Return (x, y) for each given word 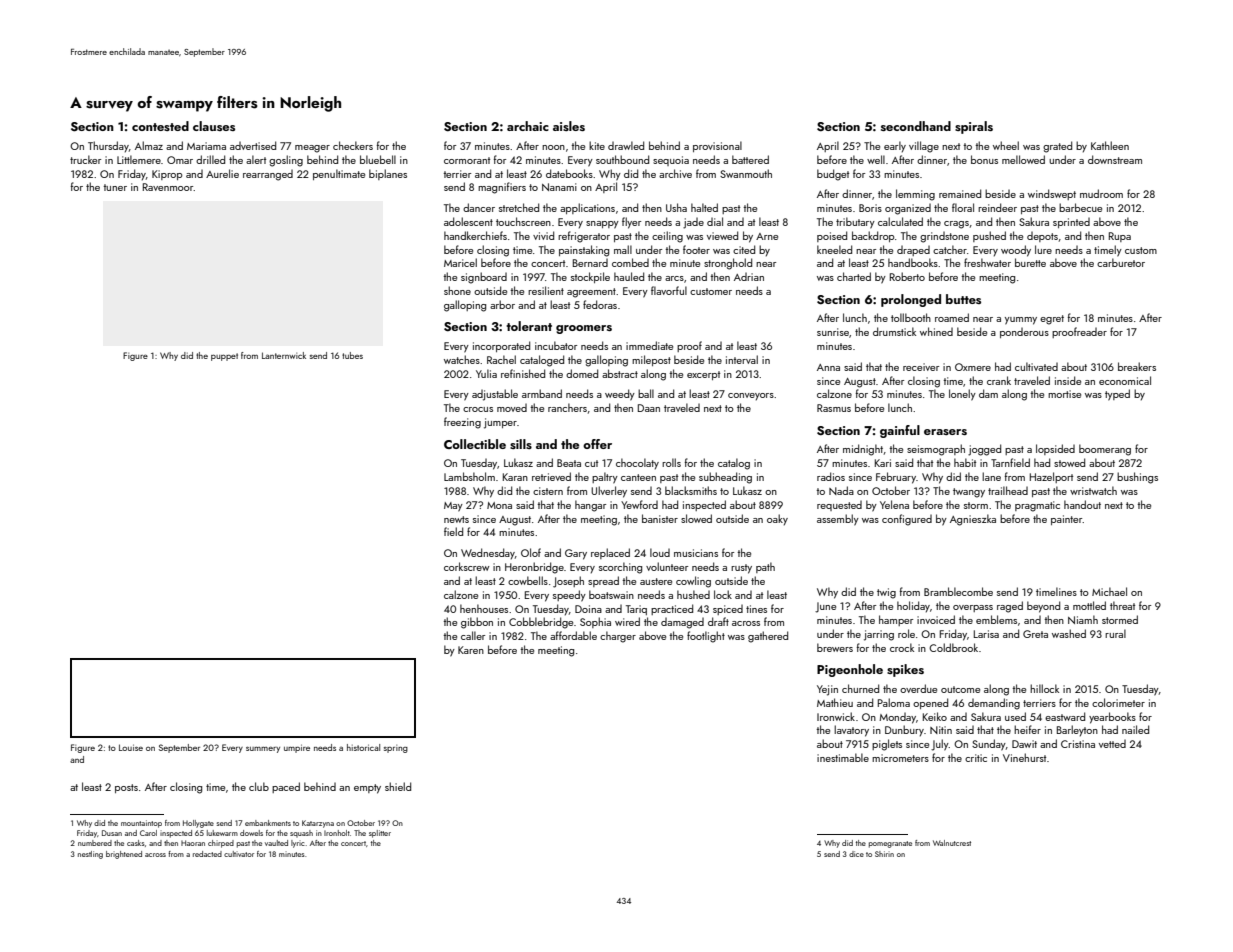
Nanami (559, 187)
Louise (131, 747)
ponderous (1024, 333)
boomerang (1105, 450)
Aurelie (222, 173)
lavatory (851, 731)
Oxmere (973, 367)
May (453, 507)
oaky (777, 520)
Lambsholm (469, 476)
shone (457, 290)
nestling (90, 855)
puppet (224, 357)
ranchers (567, 407)
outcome (960, 689)
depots (1042, 237)
